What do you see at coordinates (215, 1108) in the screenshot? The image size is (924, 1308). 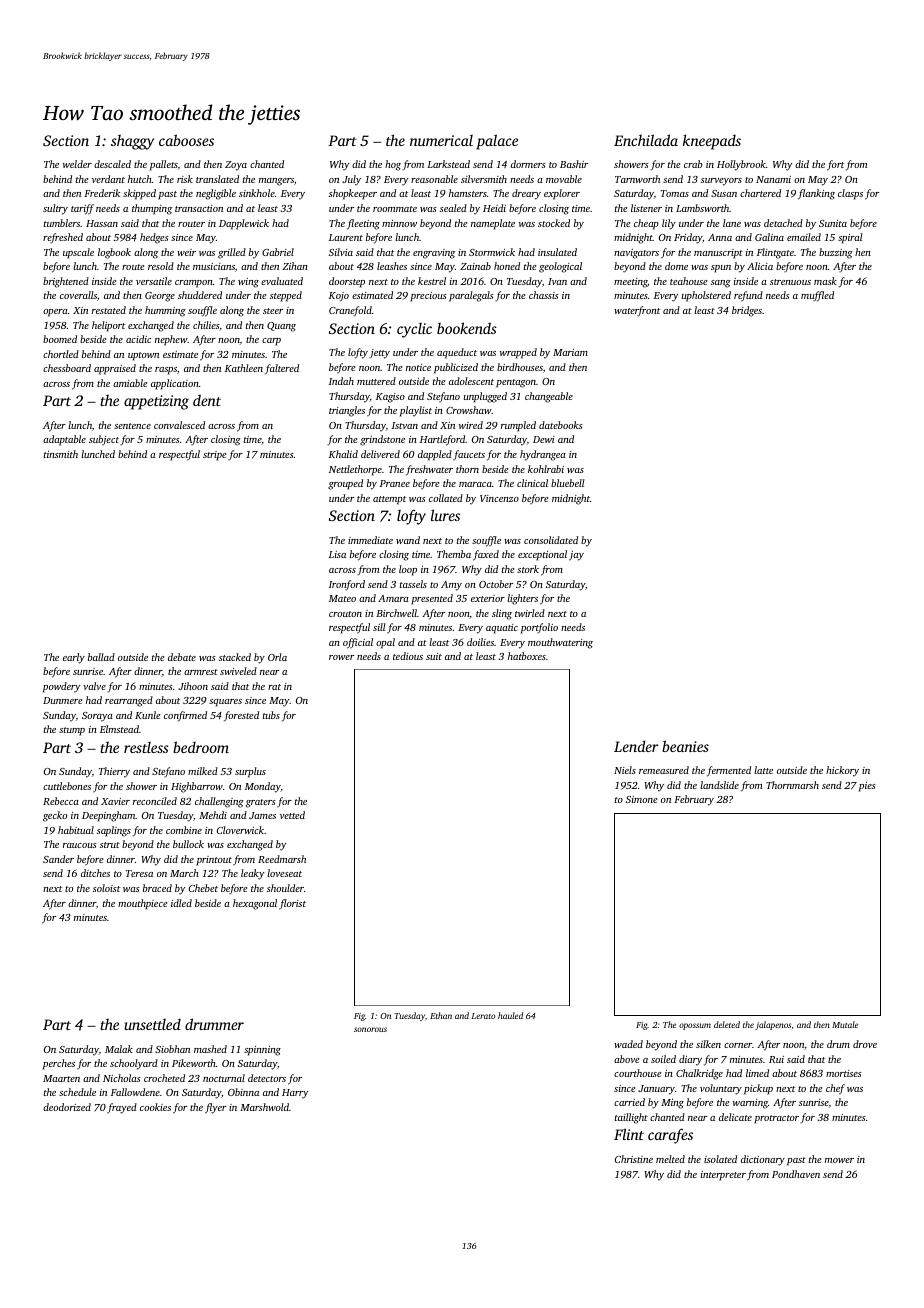 I see `flyer` at bounding box center [215, 1108].
